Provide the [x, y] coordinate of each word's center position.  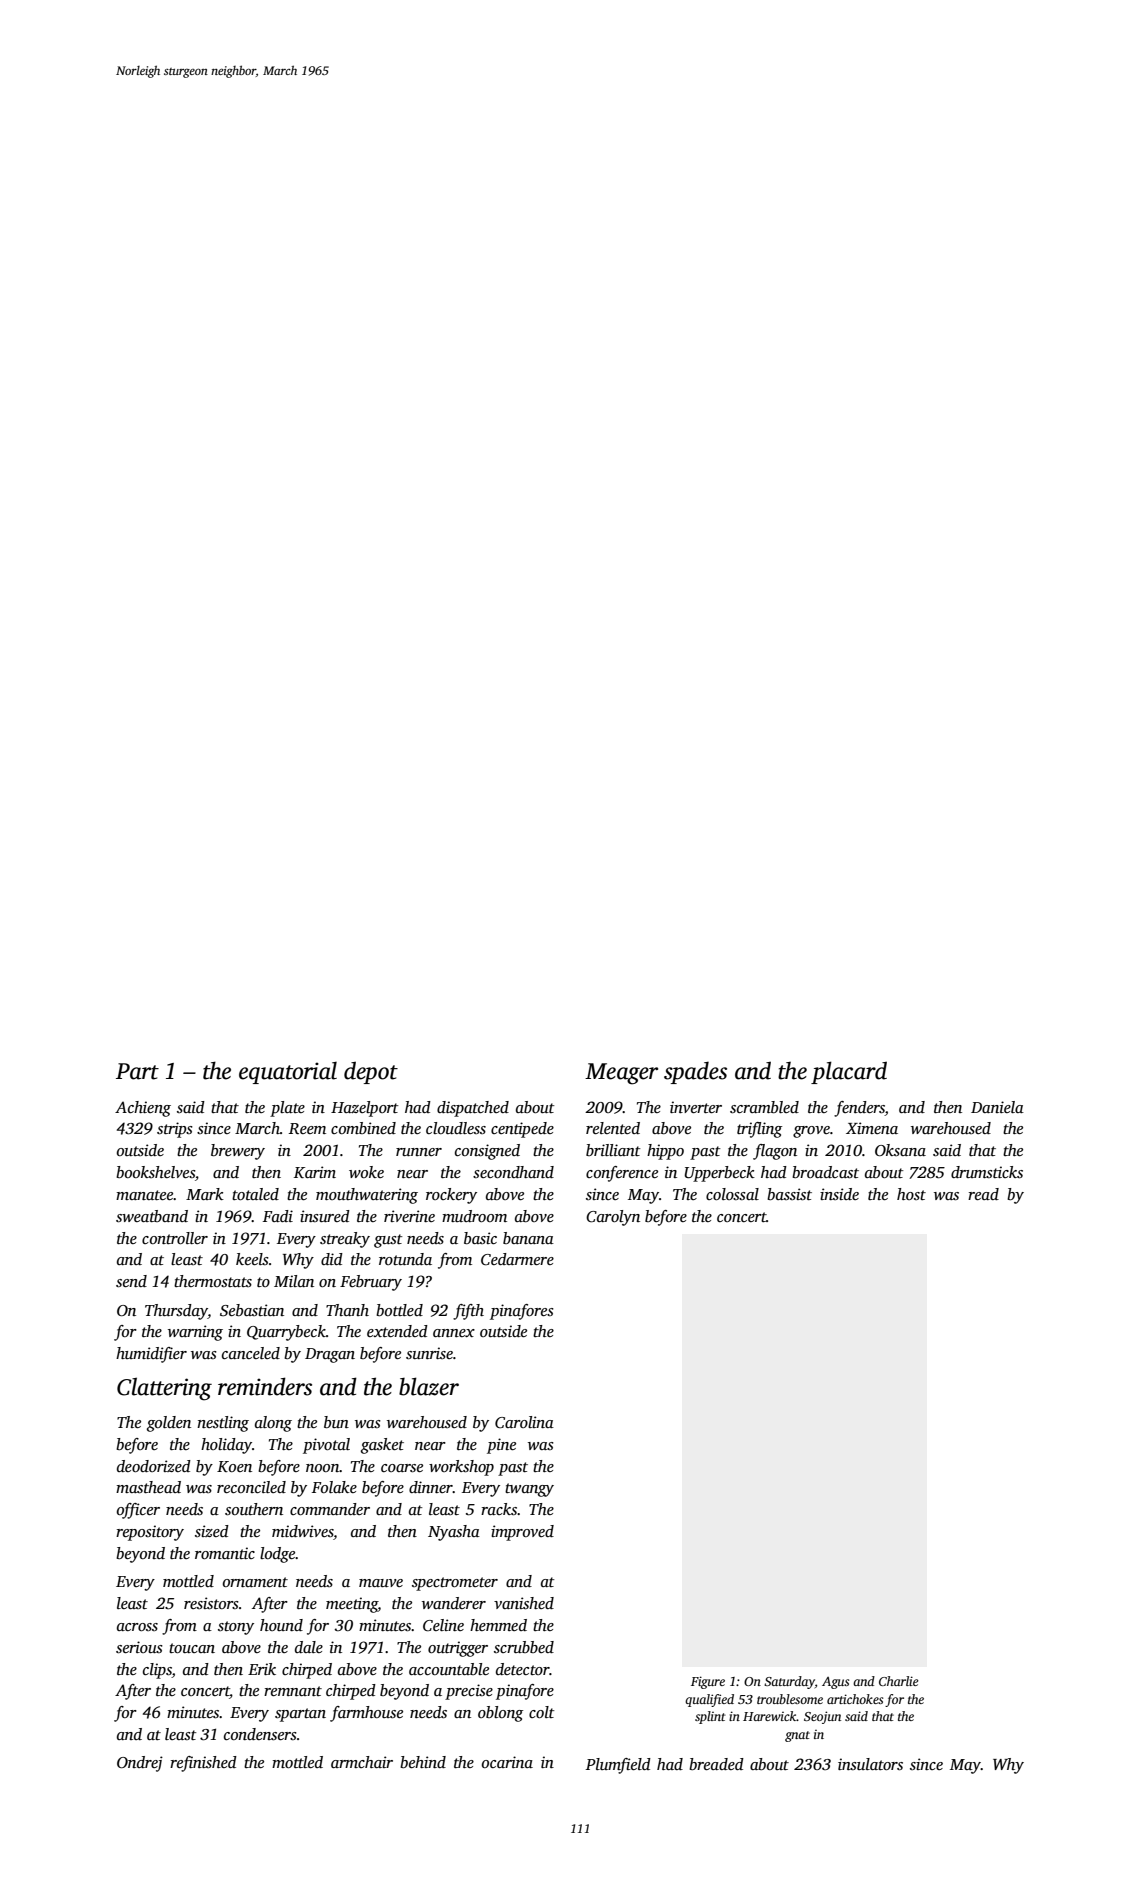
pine [501, 1446]
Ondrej [140, 1764]
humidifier [151, 1355]
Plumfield [618, 1766]
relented [613, 1128]
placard [849, 1072]
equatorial [288, 1073]
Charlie [899, 1681]
